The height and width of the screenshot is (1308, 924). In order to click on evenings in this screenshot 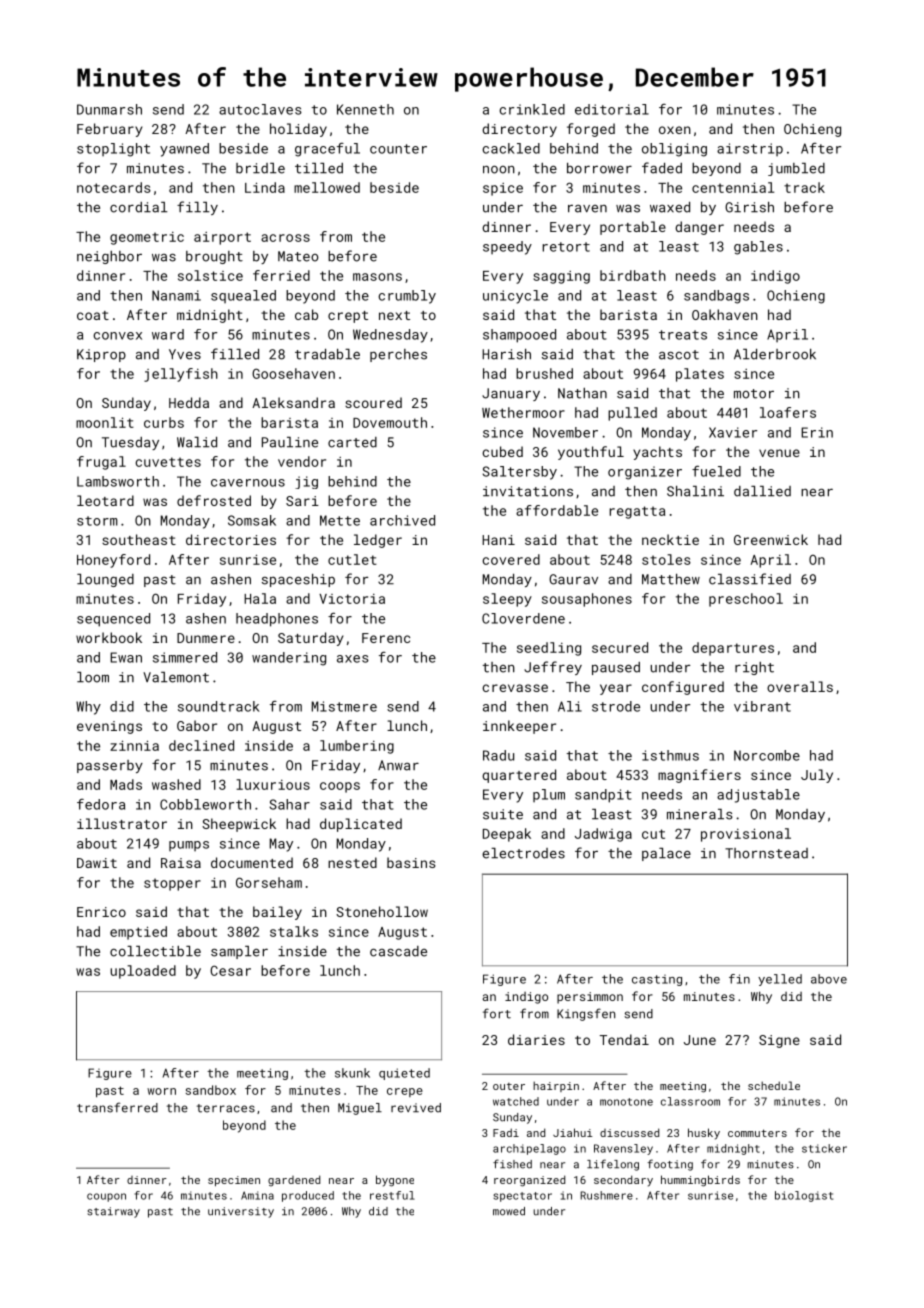, I will do `click(109, 727)`.
